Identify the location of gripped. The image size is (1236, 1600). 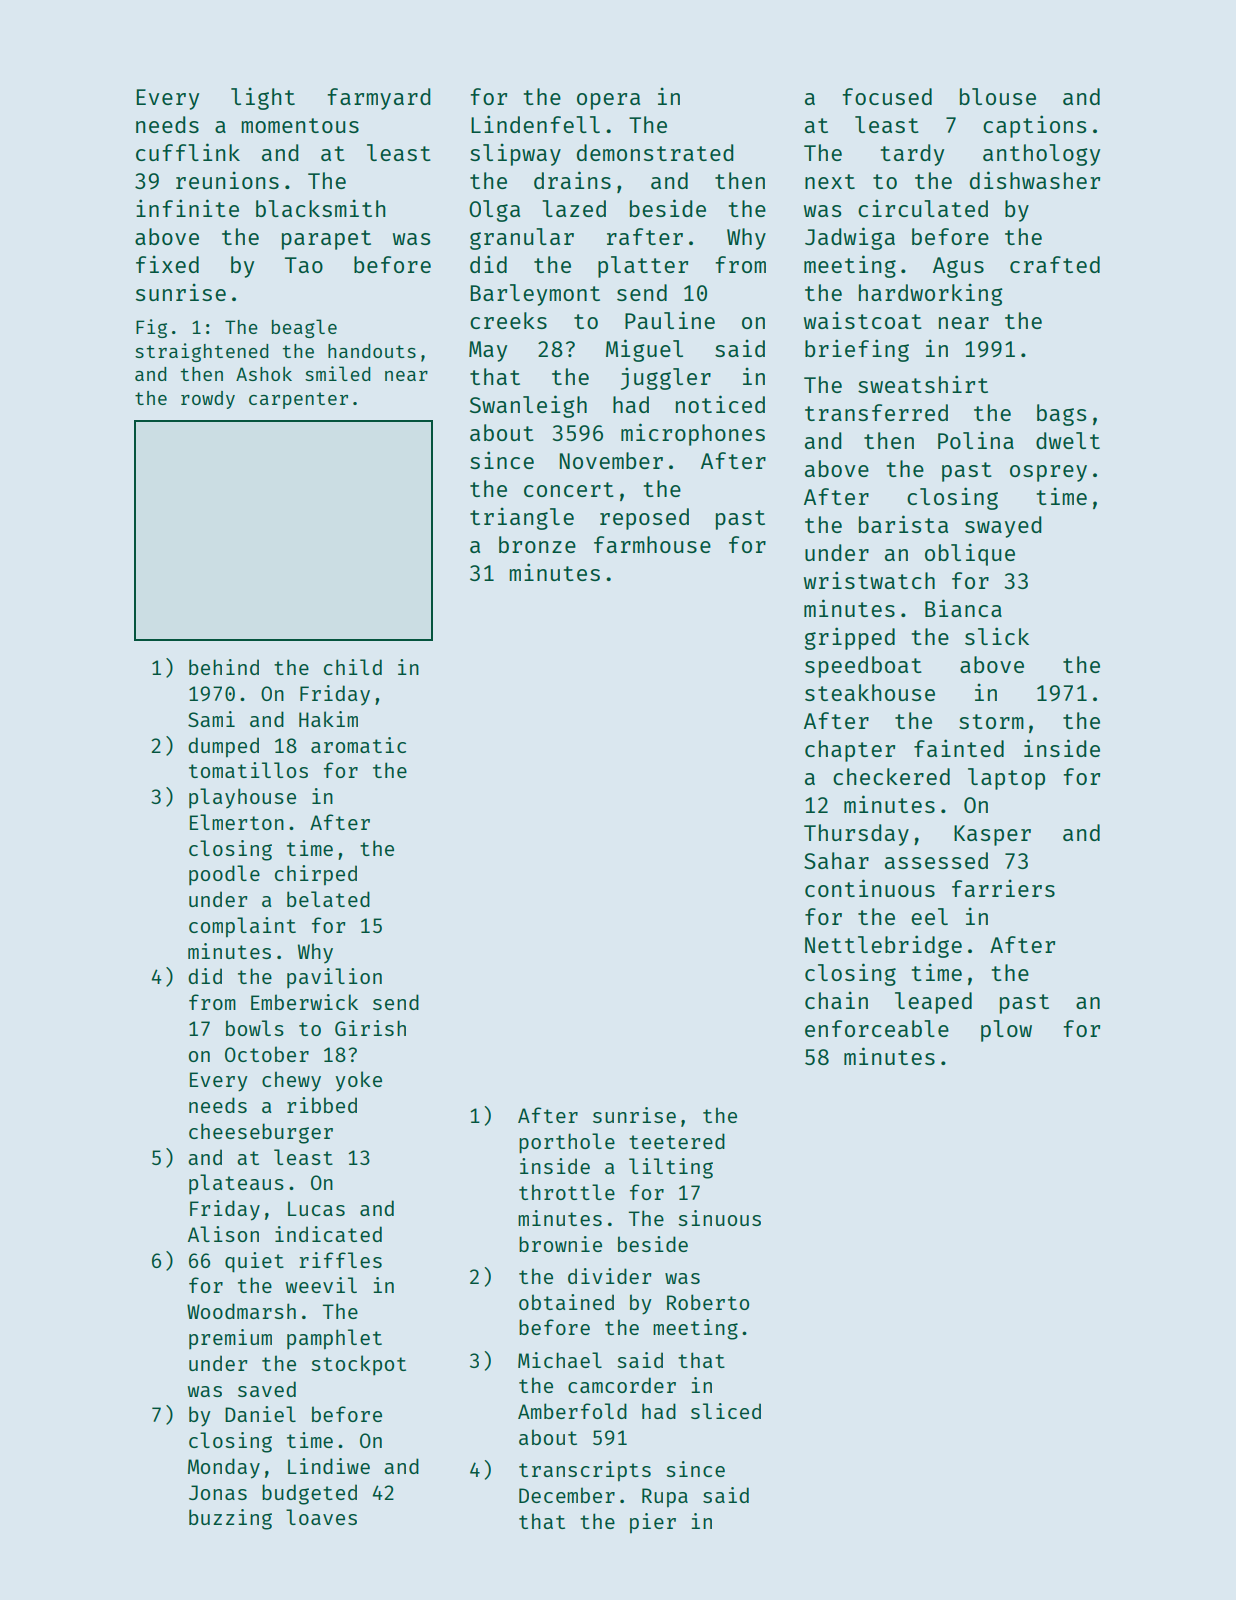
(850, 638).
